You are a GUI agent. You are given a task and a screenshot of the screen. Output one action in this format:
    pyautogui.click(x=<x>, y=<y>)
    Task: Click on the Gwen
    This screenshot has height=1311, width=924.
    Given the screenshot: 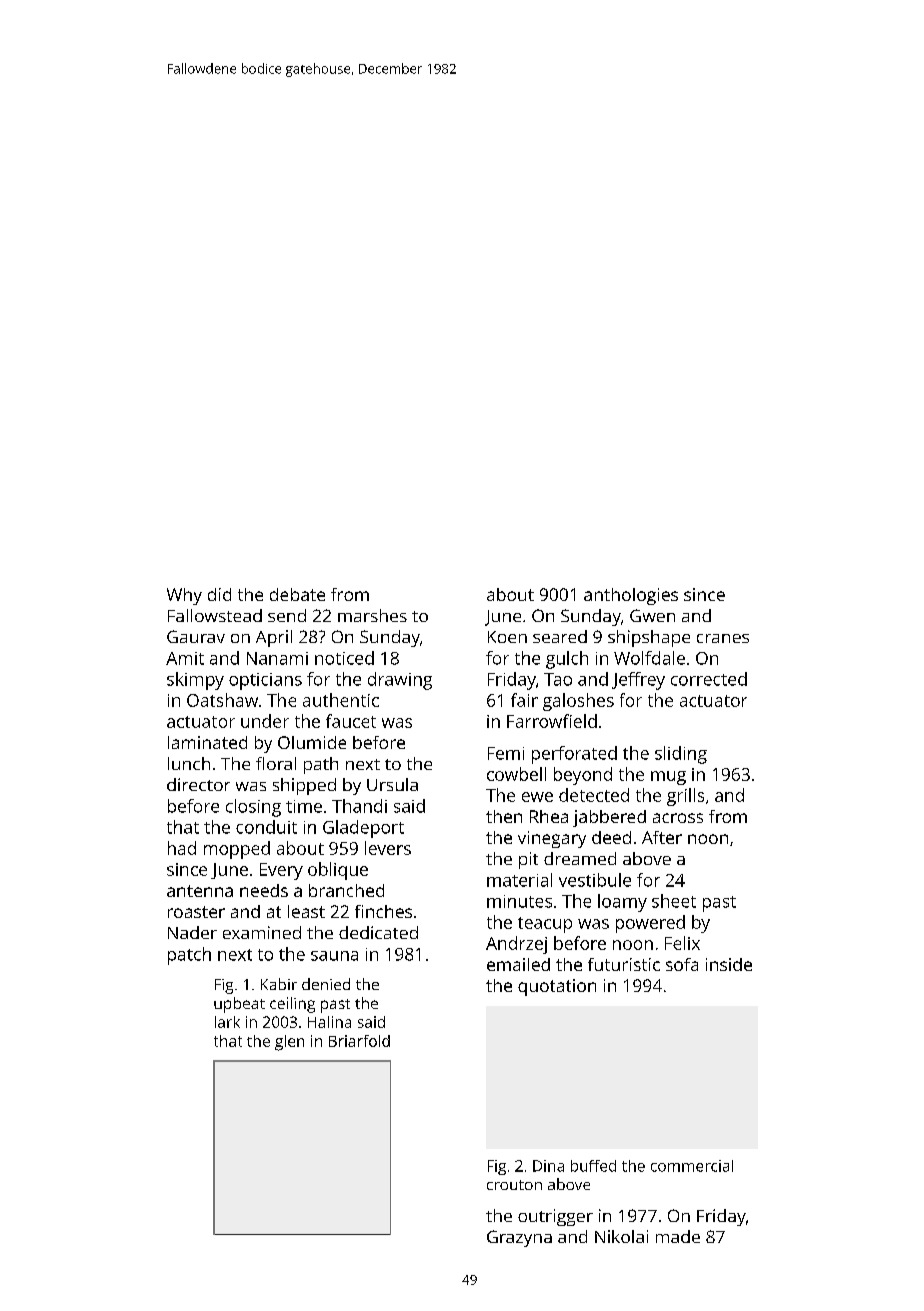 What is the action you would take?
    pyautogui.click(x=652, y=615)
